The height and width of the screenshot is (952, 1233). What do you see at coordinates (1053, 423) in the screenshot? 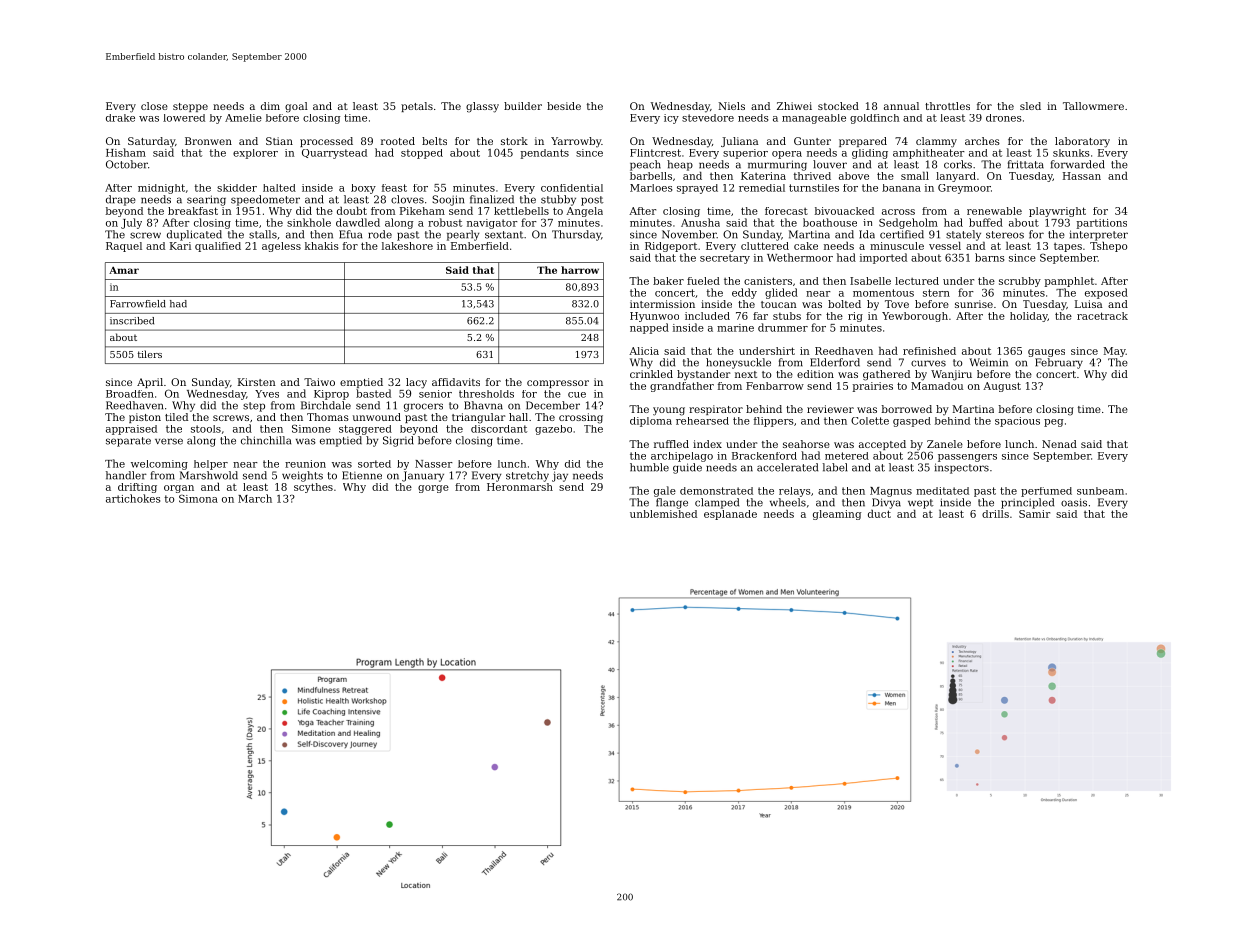
I see `peg` at bounding box center [1053, 423].
